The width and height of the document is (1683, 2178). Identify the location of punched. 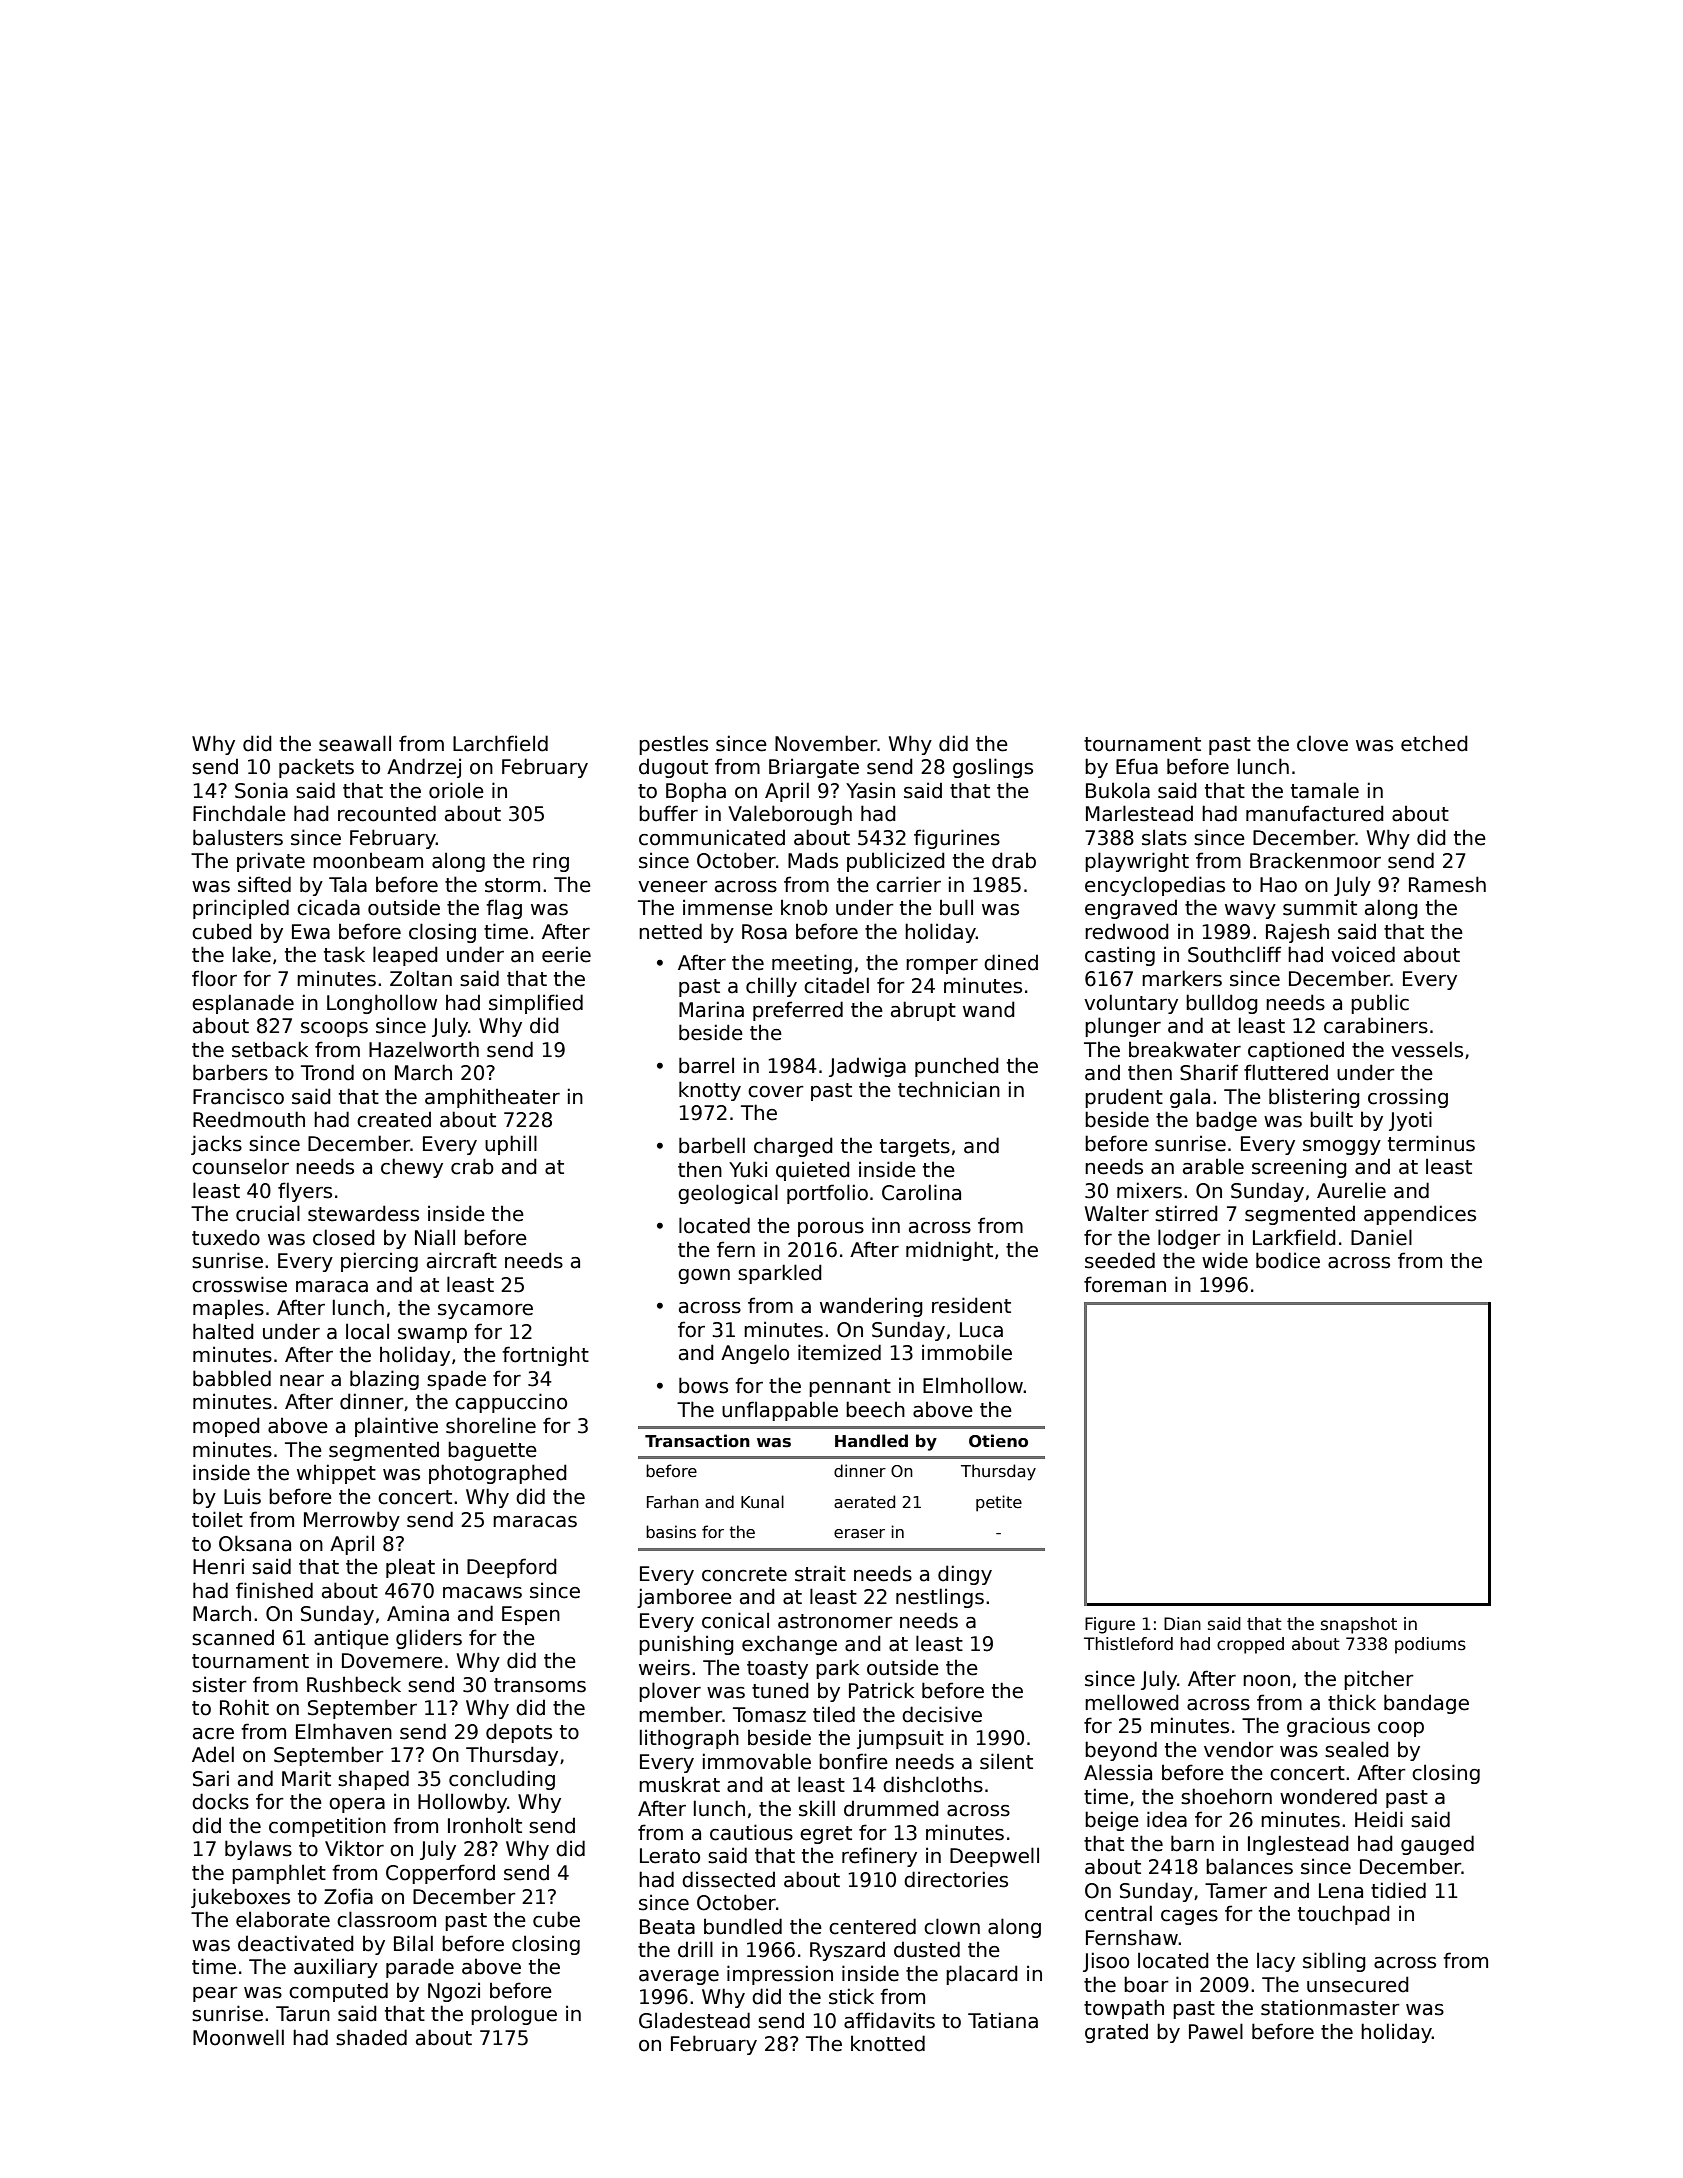
(957, 1067).
